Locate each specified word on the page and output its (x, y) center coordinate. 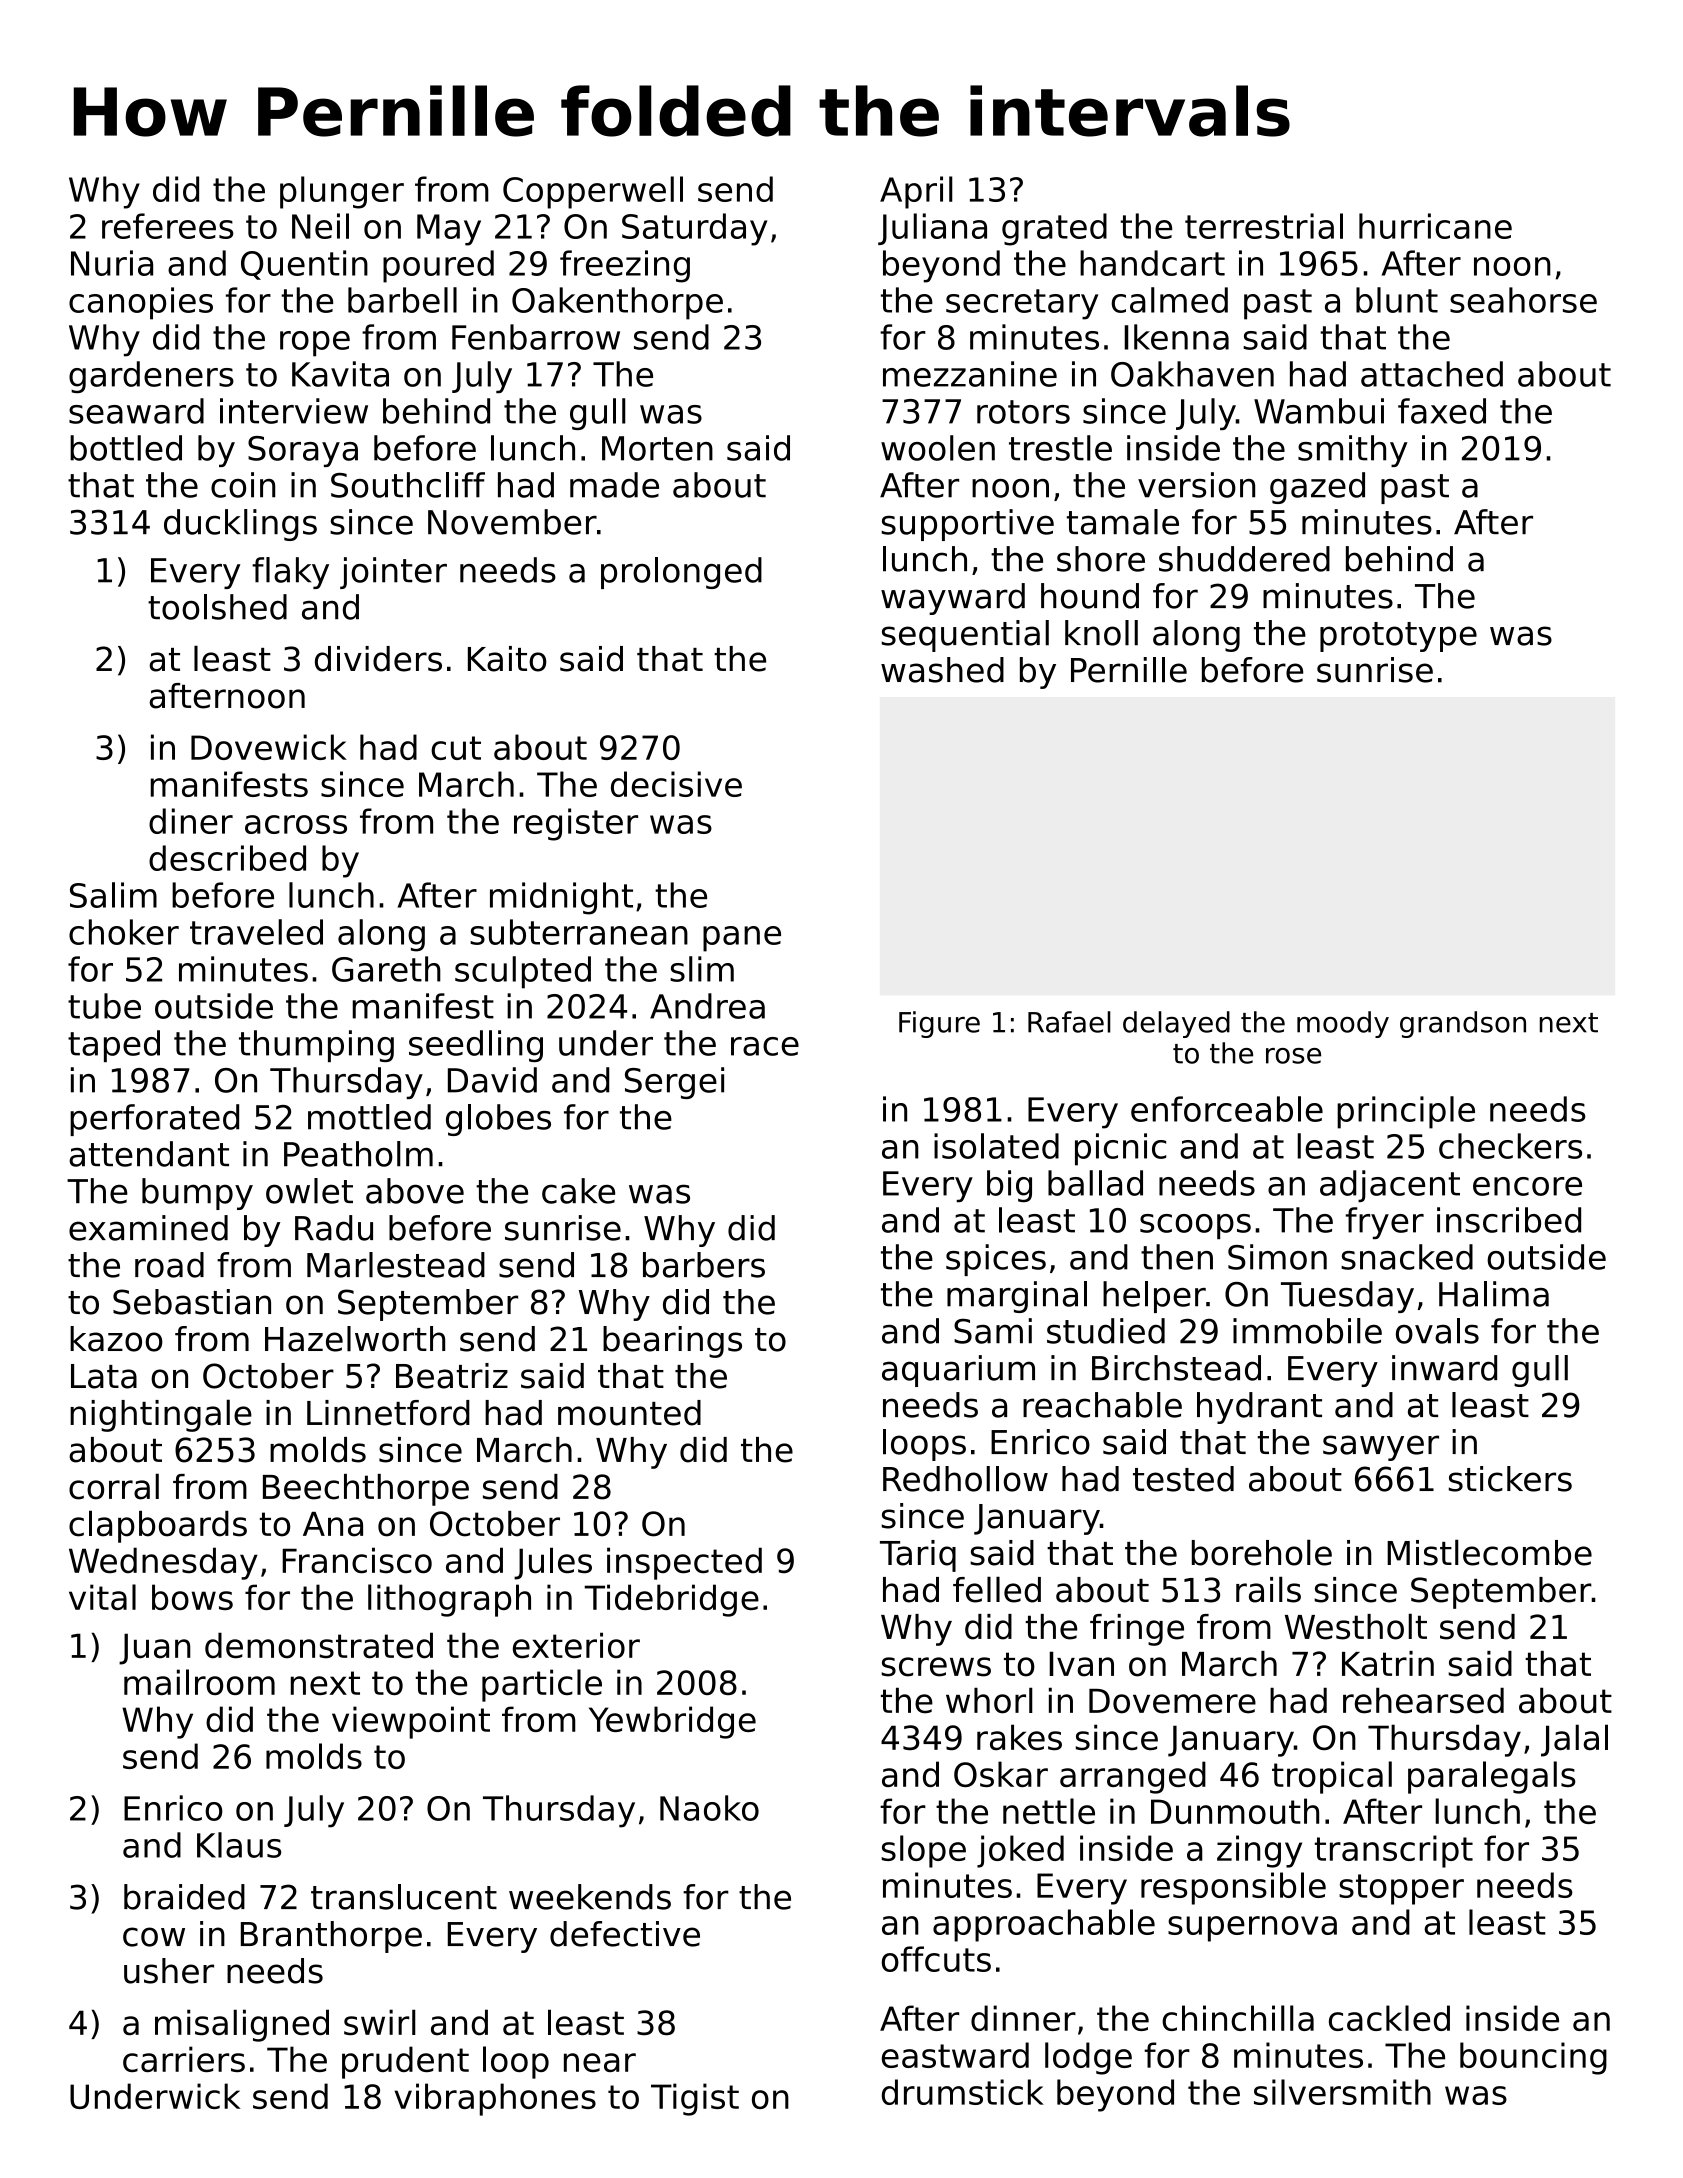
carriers (184, 2059)
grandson (1463, 1024)
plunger (342, 192)
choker (124, 932)
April (916, 192)
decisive (676, 784)
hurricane (1435, 226)
